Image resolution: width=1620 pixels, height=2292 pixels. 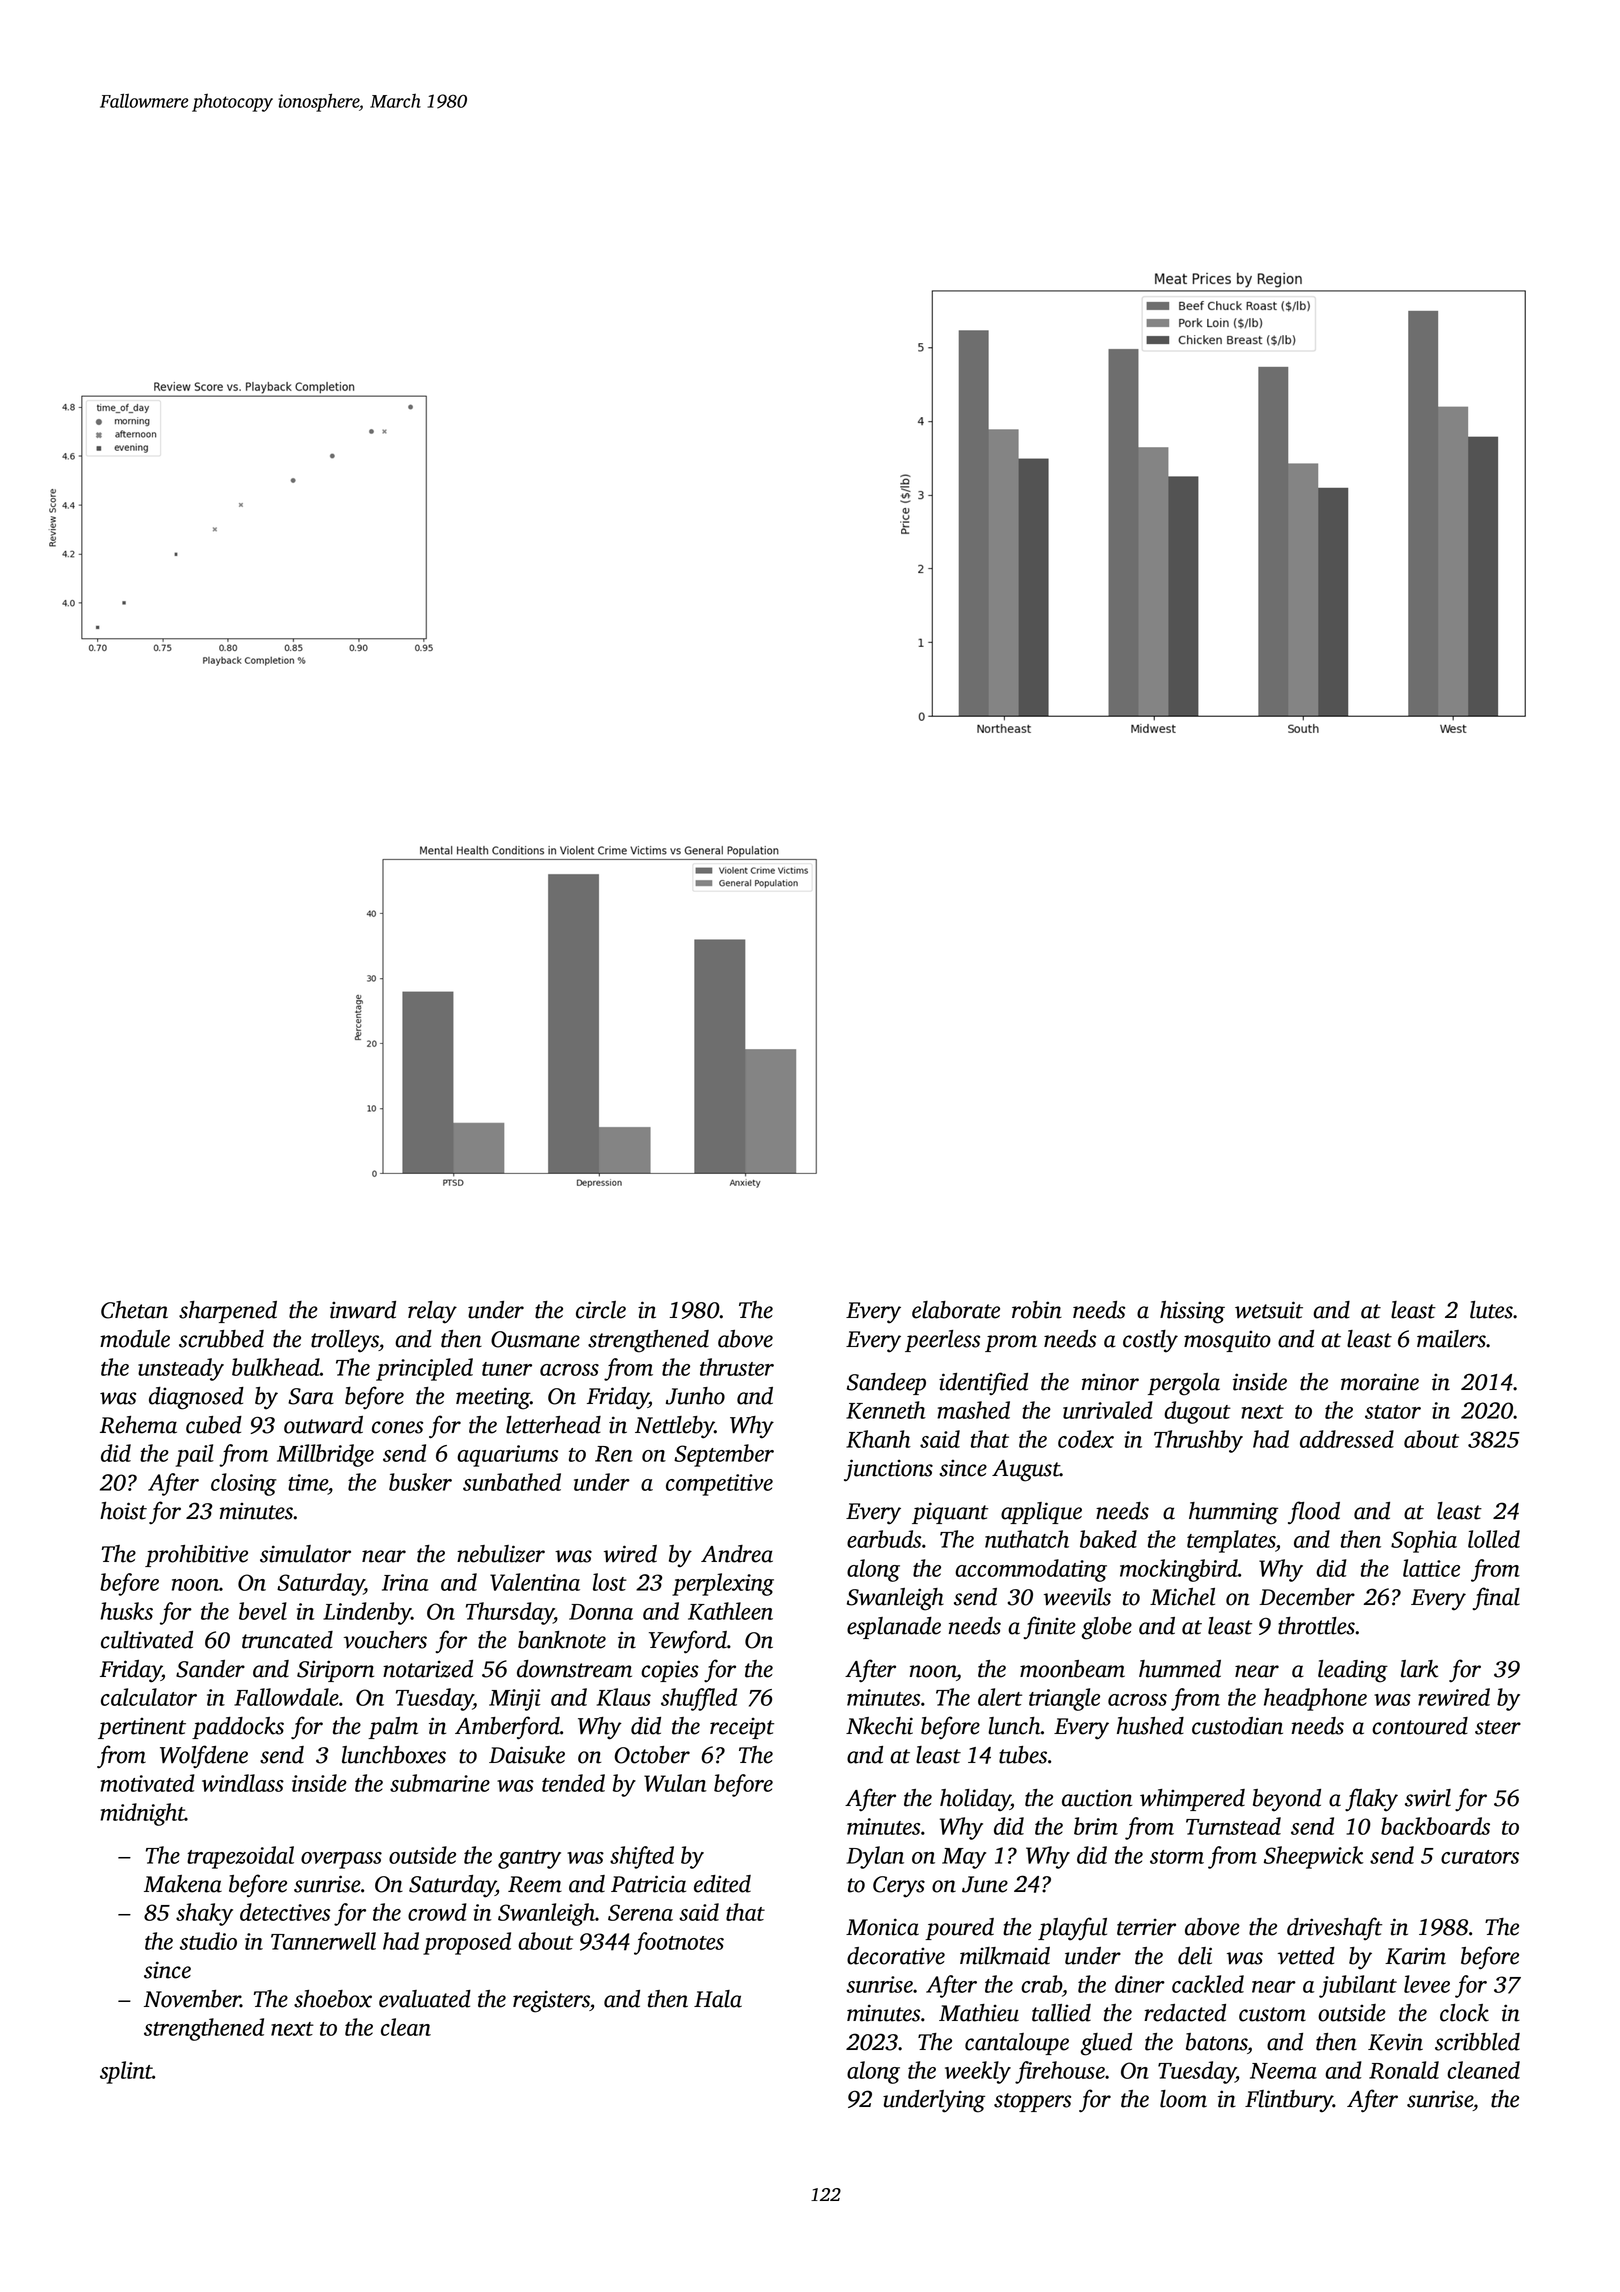 I want to click on Wolfdene, so click(x=204, y=1756).
